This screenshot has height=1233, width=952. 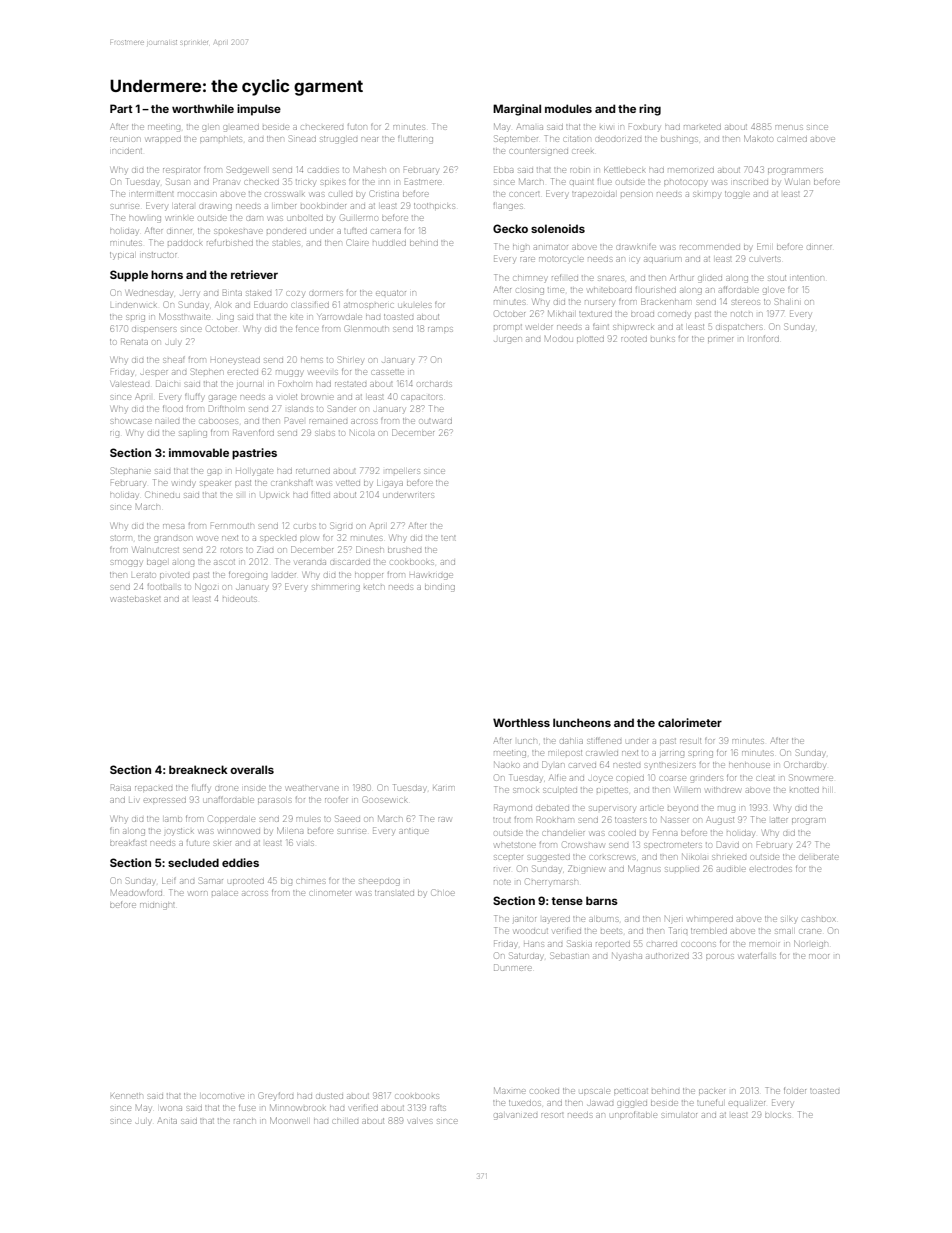 What do you see at coordinates (558, 228) in the screenshot?
I see `solenoids` at bounding box center [558, 228].
